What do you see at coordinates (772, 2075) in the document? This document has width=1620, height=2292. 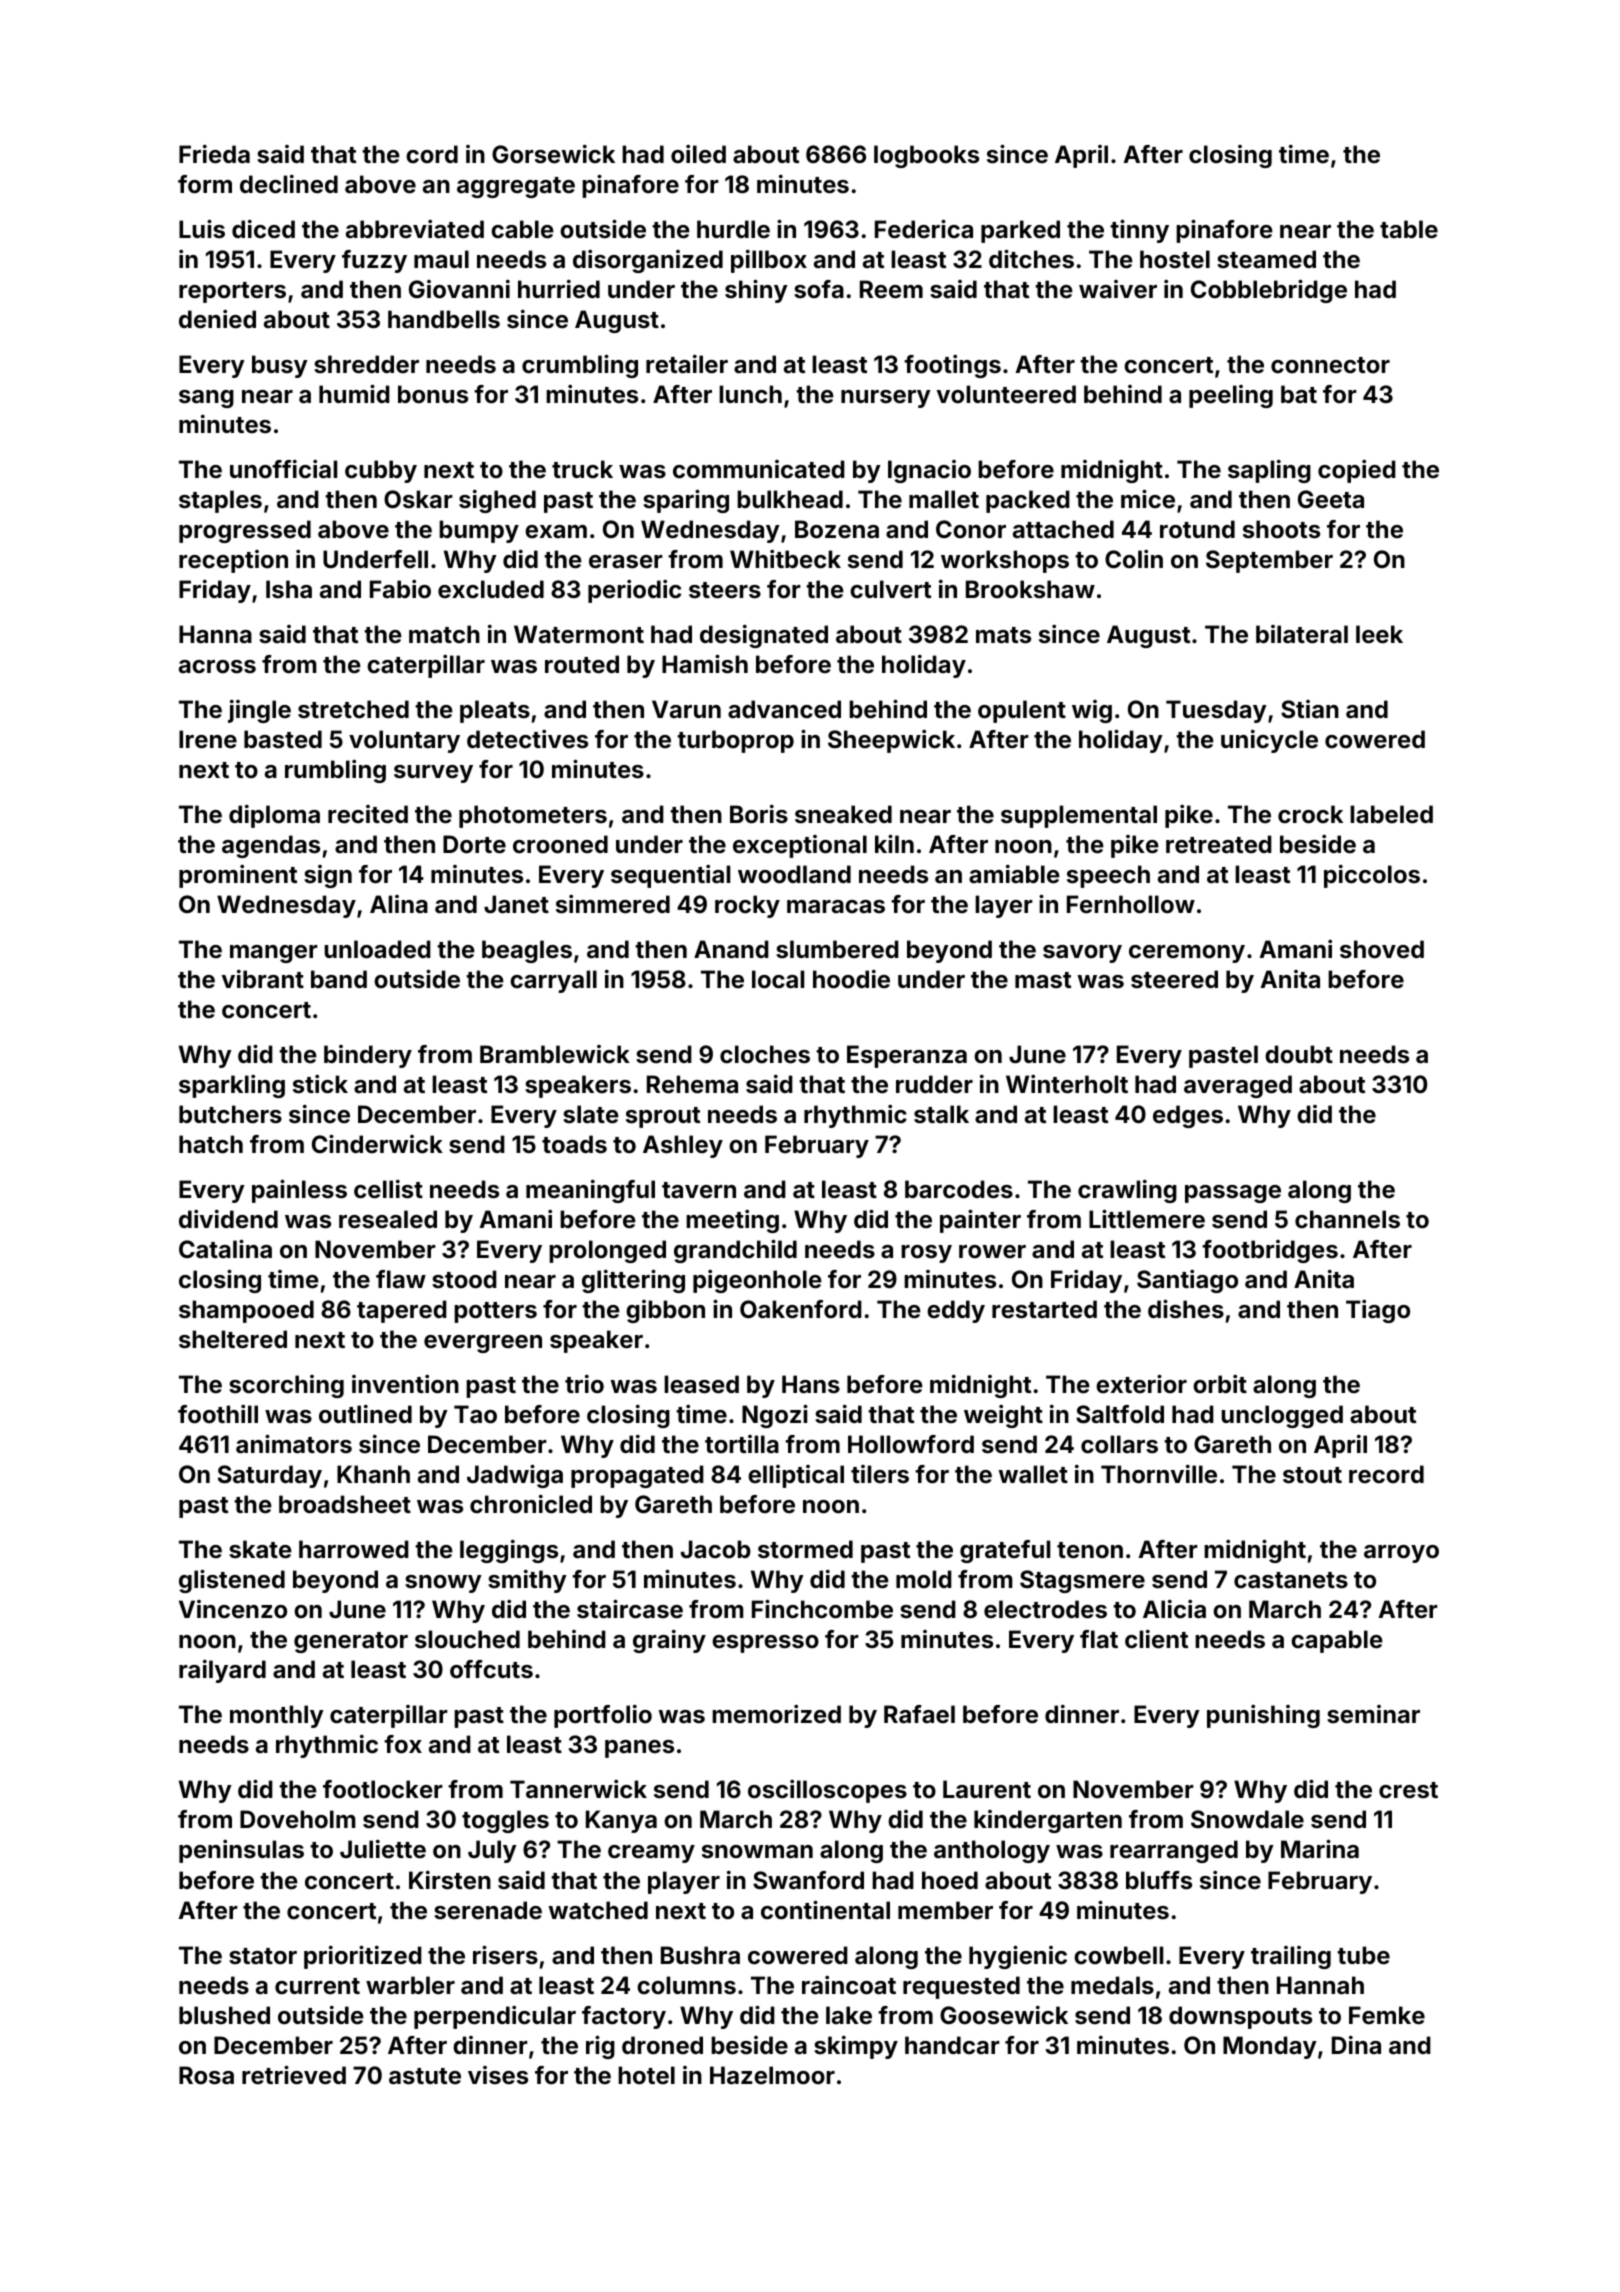 I see `Hazelmoor` at bounding box center [772, 2075].
